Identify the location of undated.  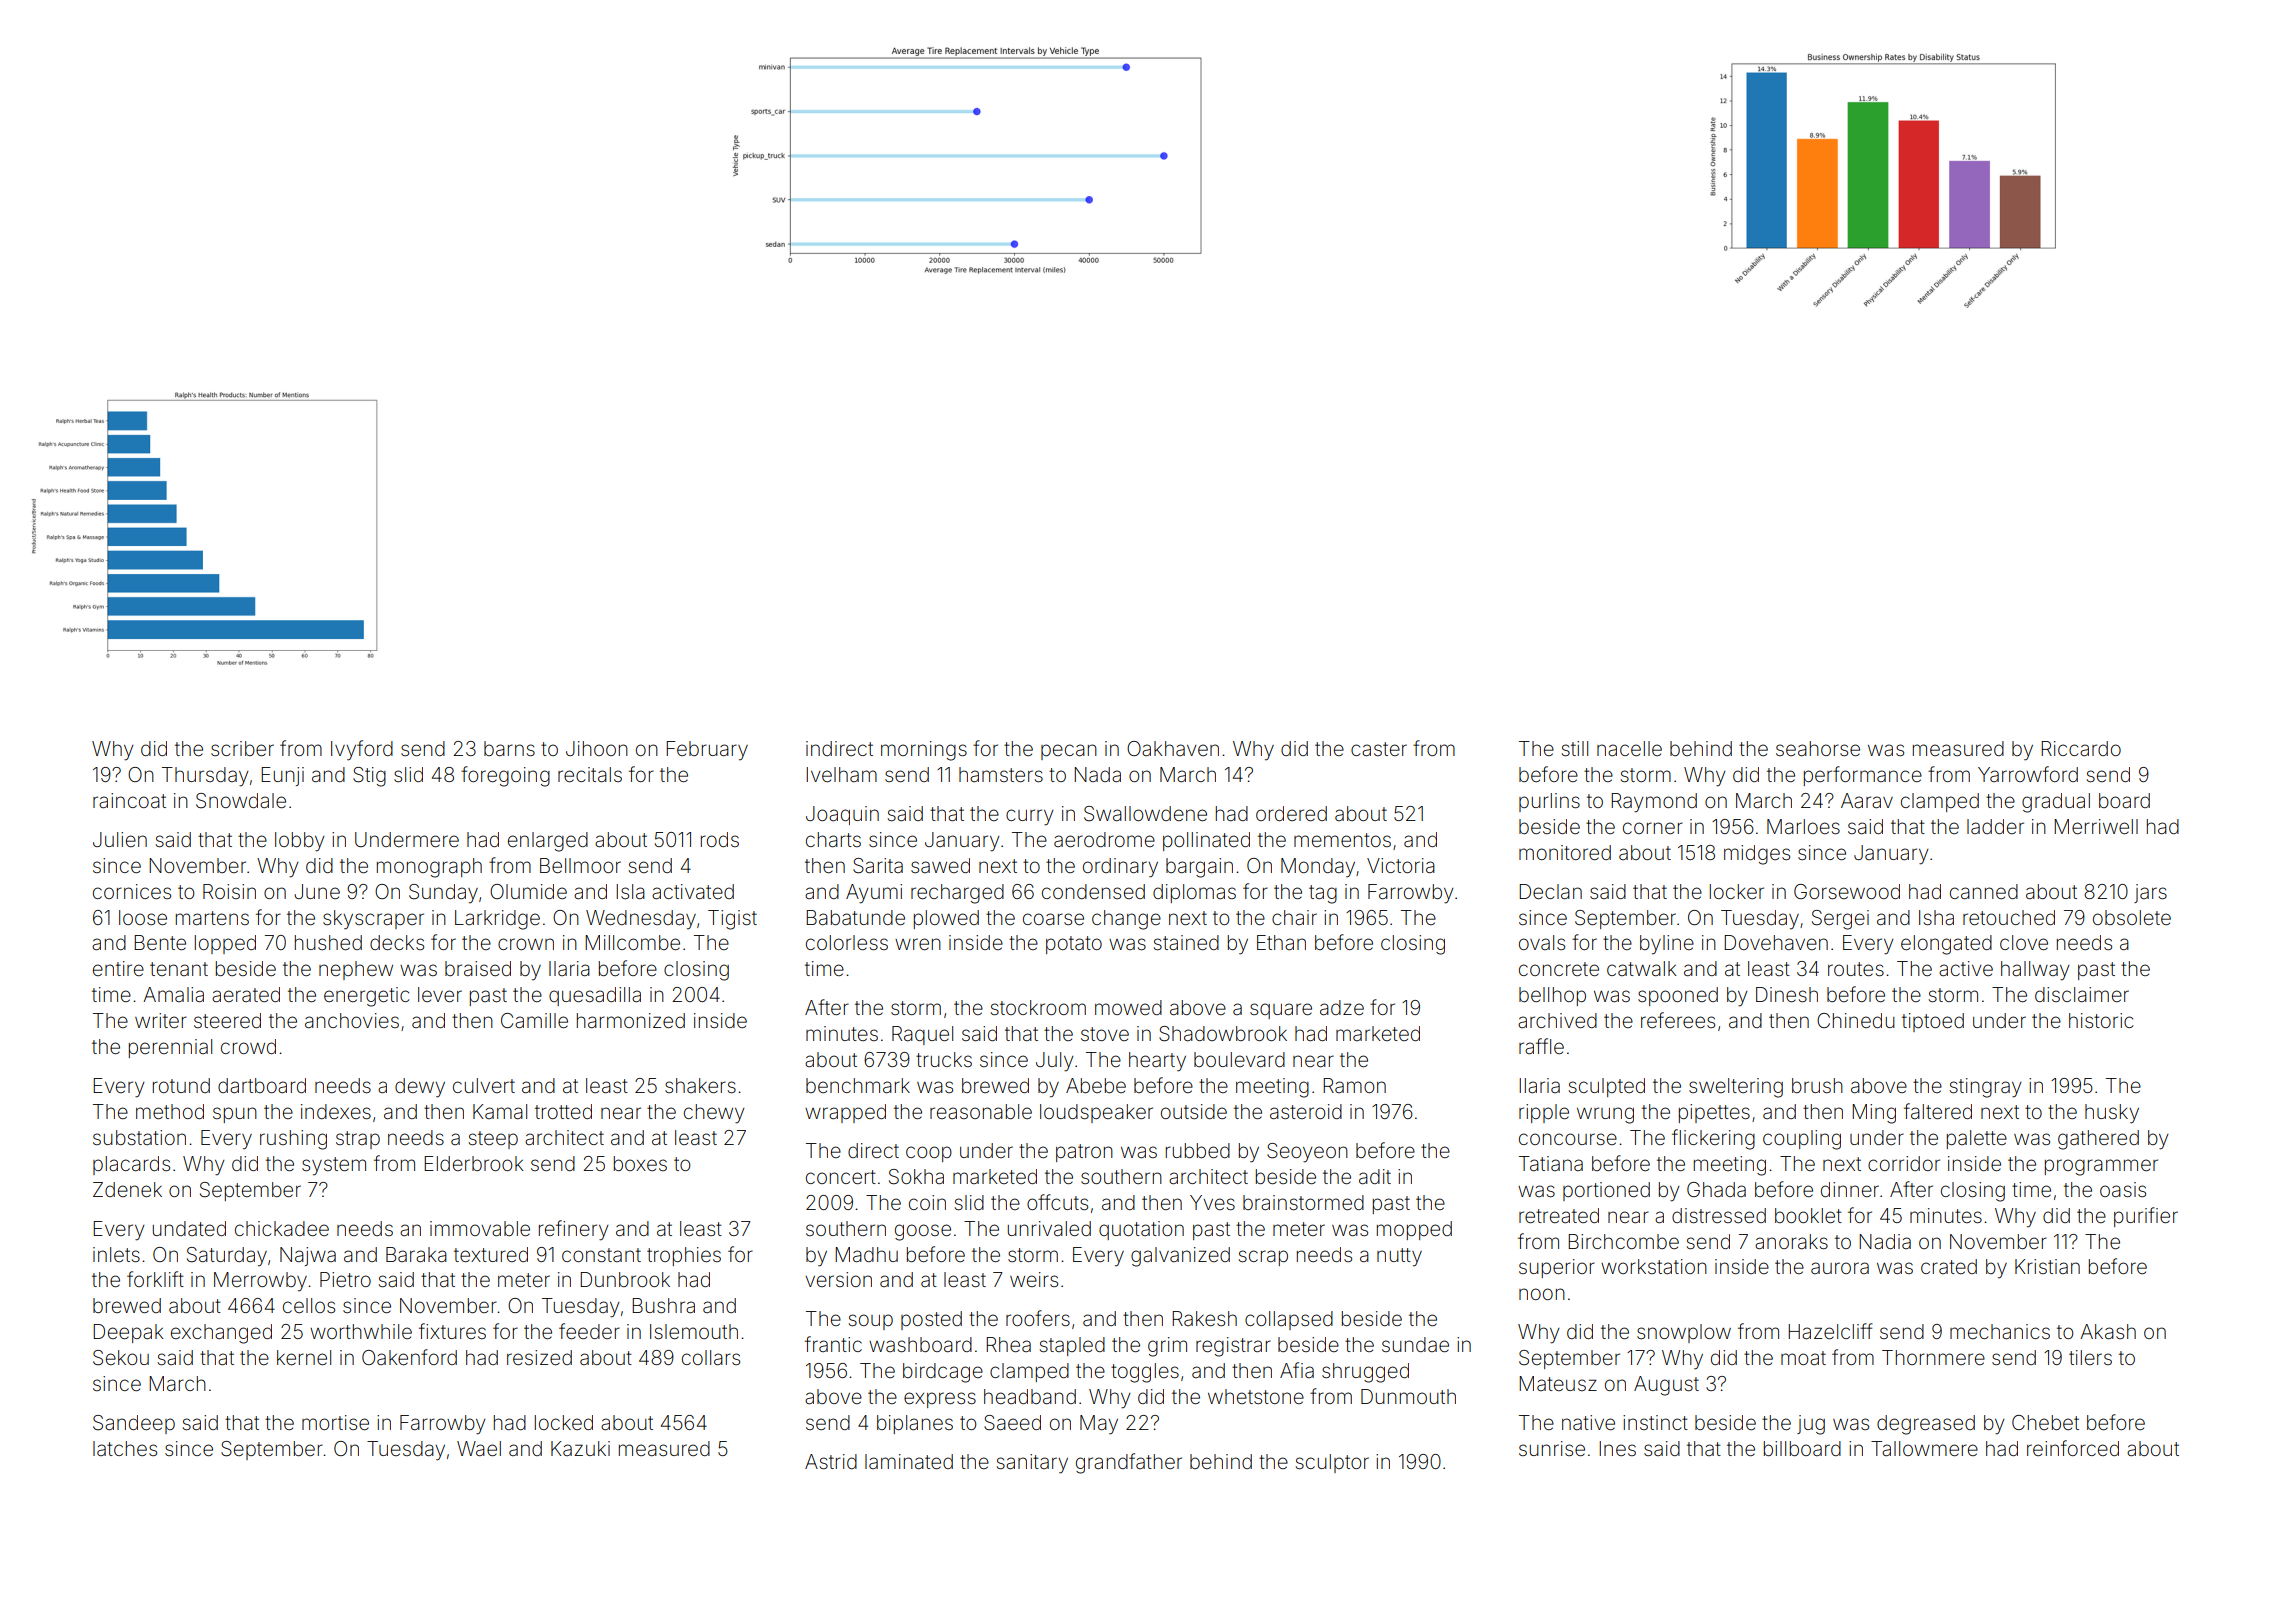
(189, 1228).
